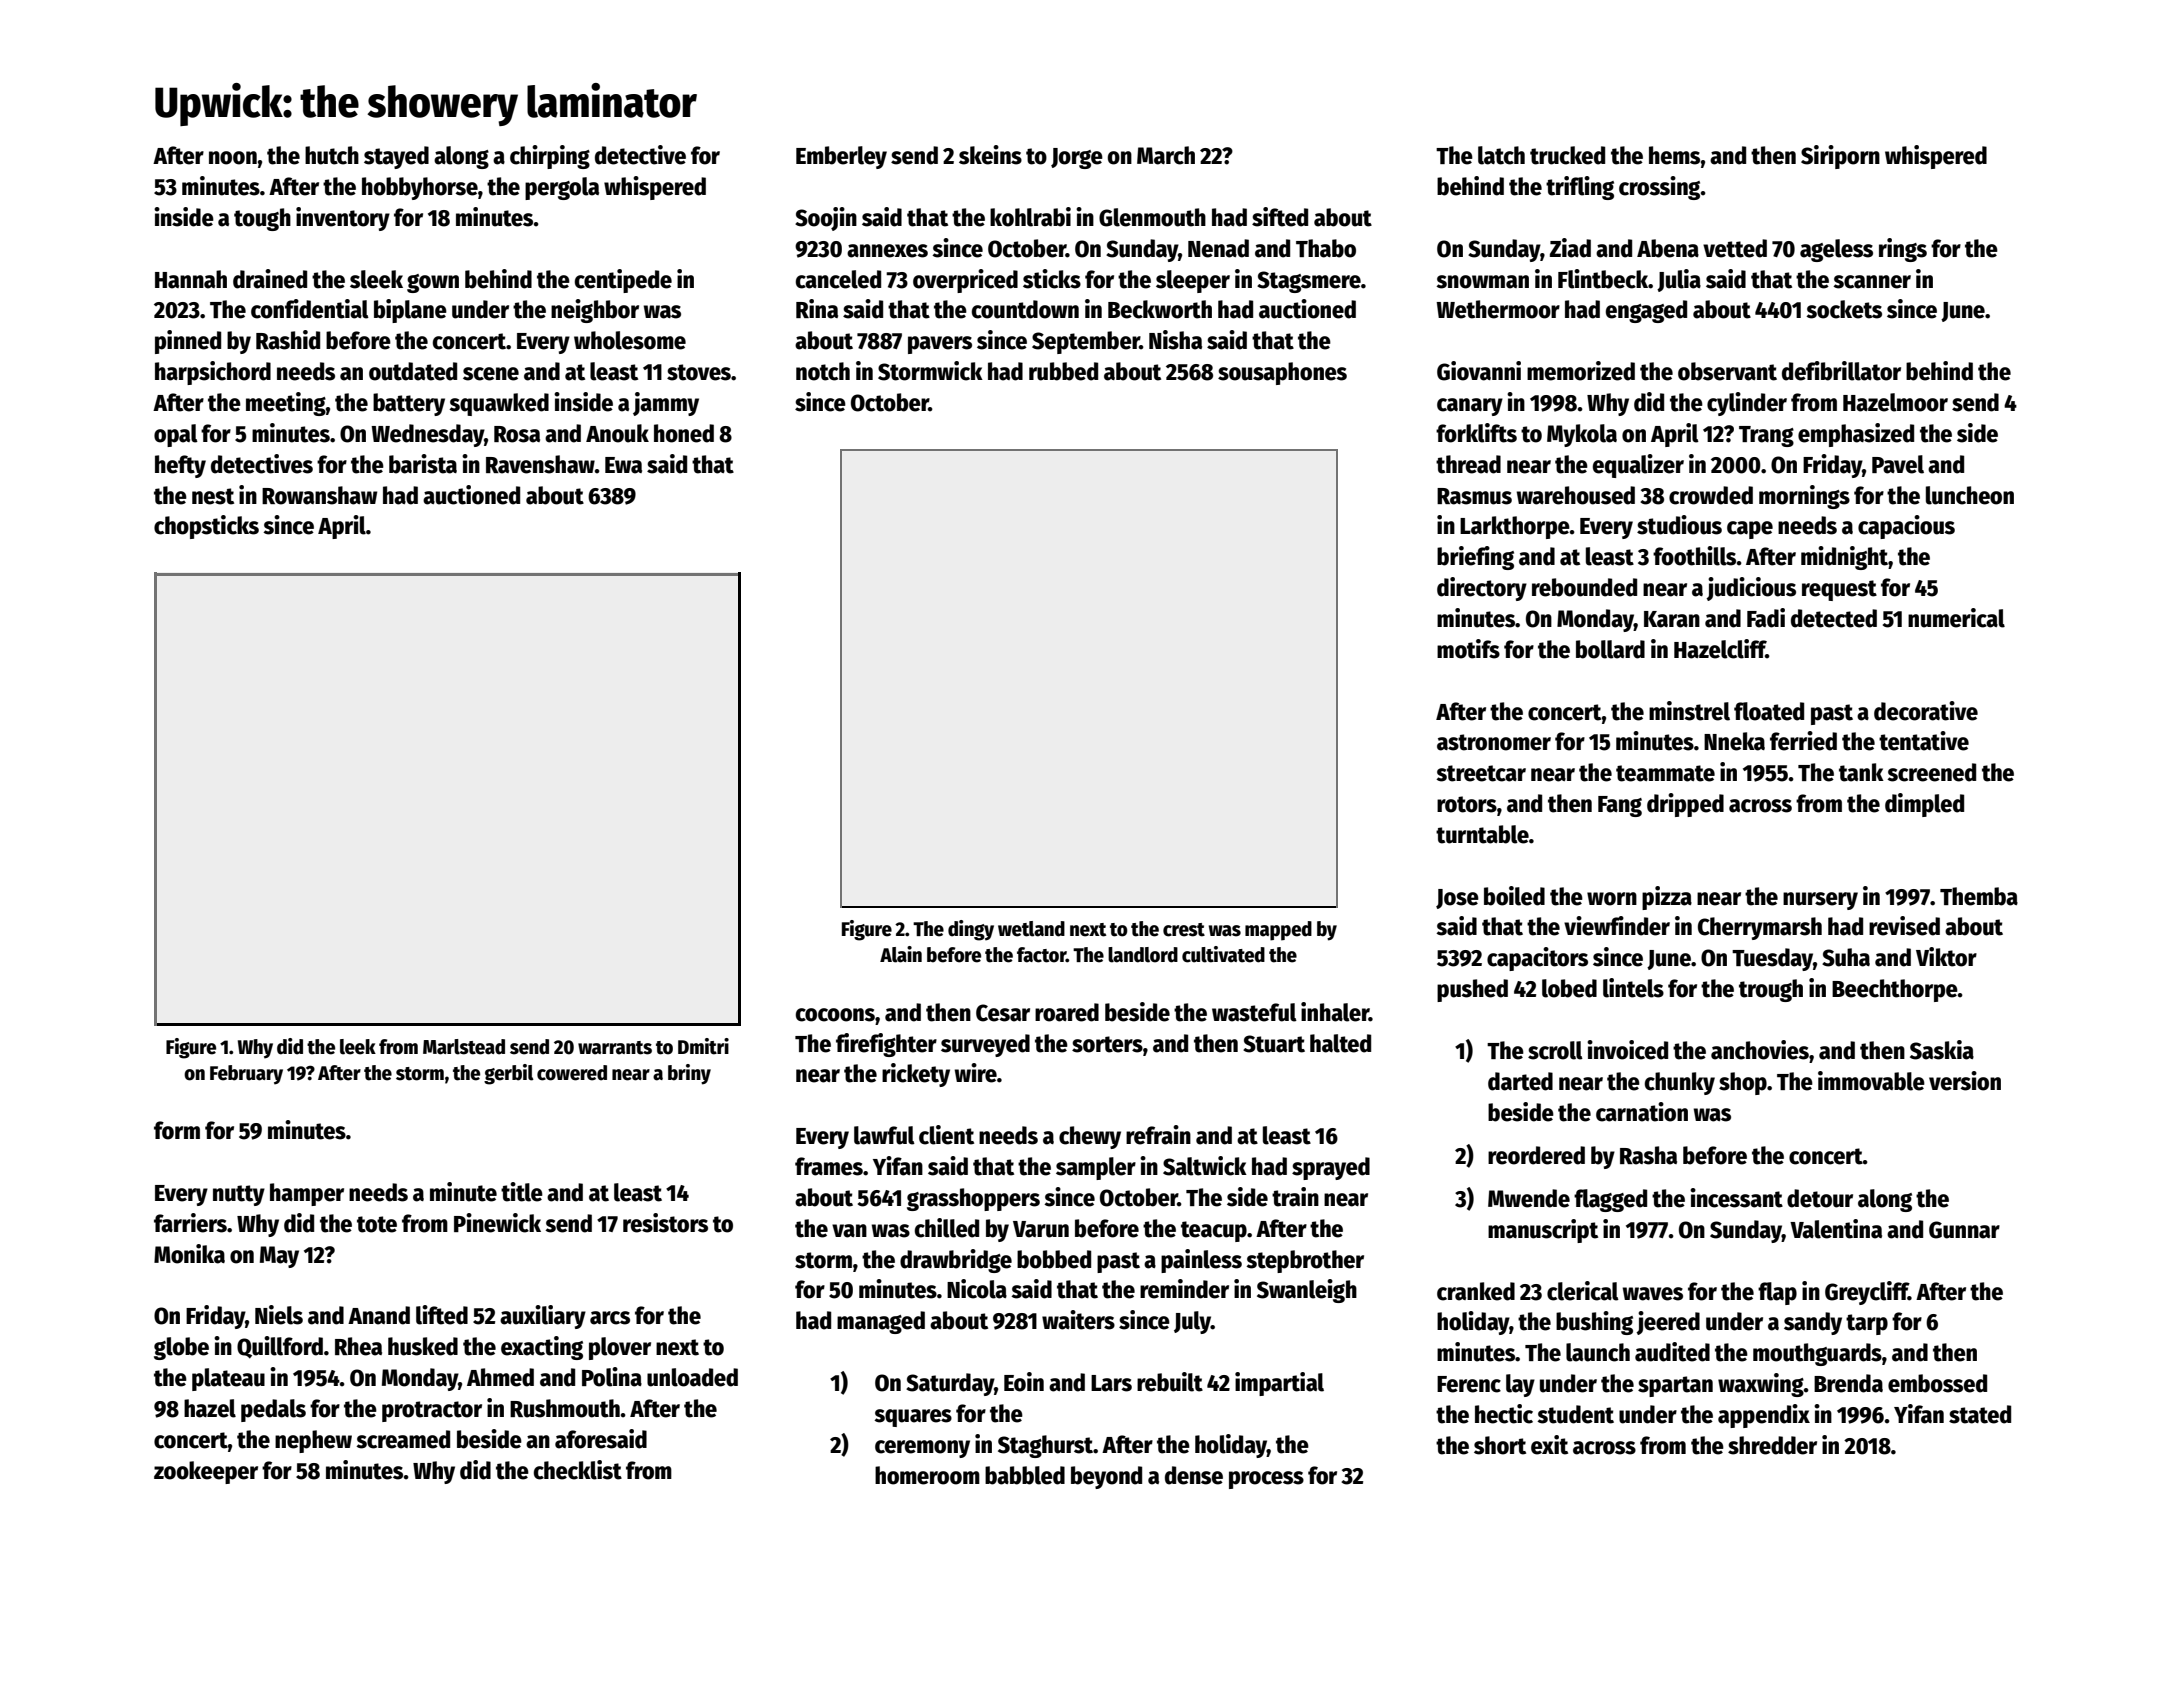 This document has width=2178, height=1683. What do you see at coordinates (1274, 1044) in the document?
I see `Stuart` at bounding box center [1274, 1044].
